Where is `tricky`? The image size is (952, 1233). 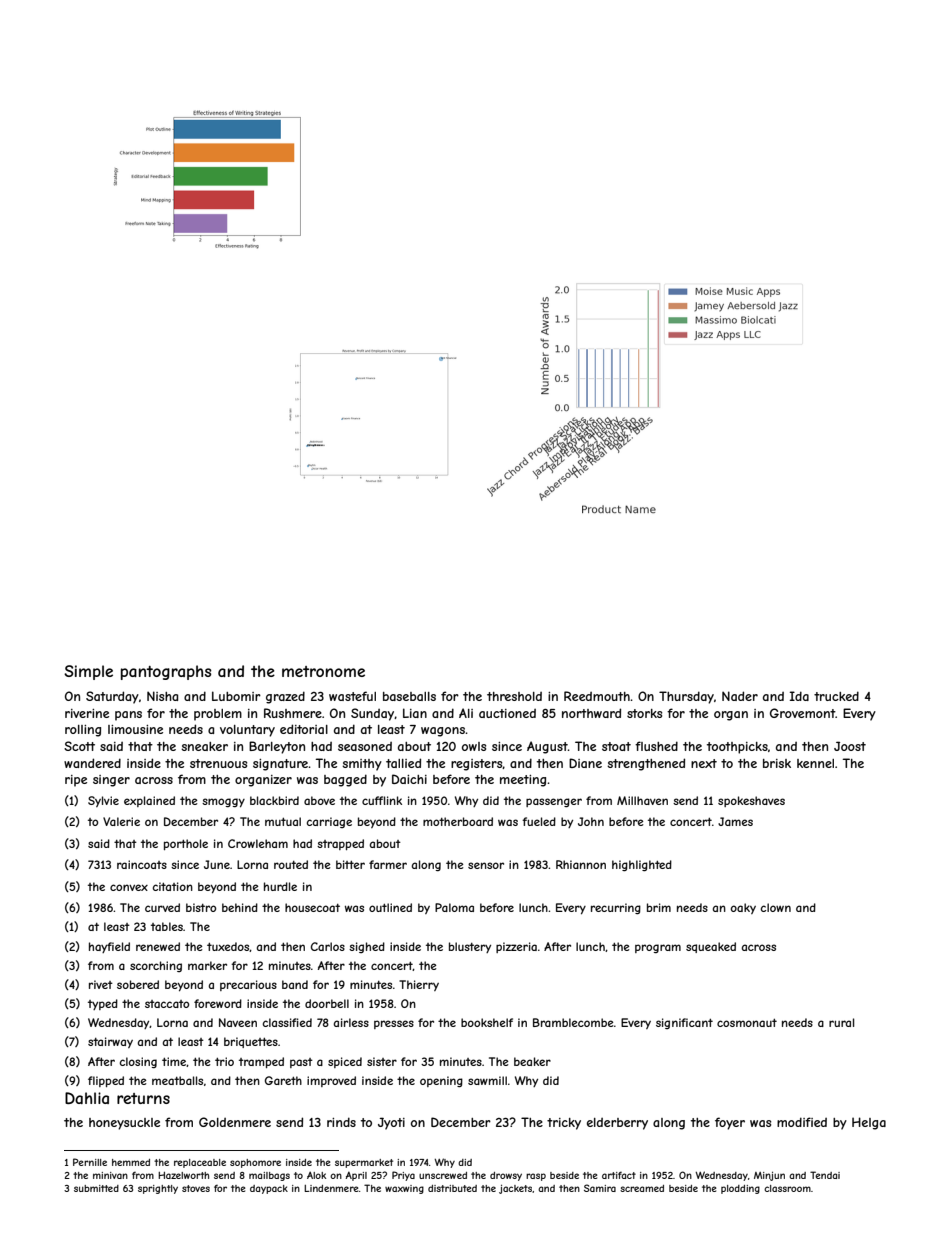 tricky is located at coordinates (564, 1124).
